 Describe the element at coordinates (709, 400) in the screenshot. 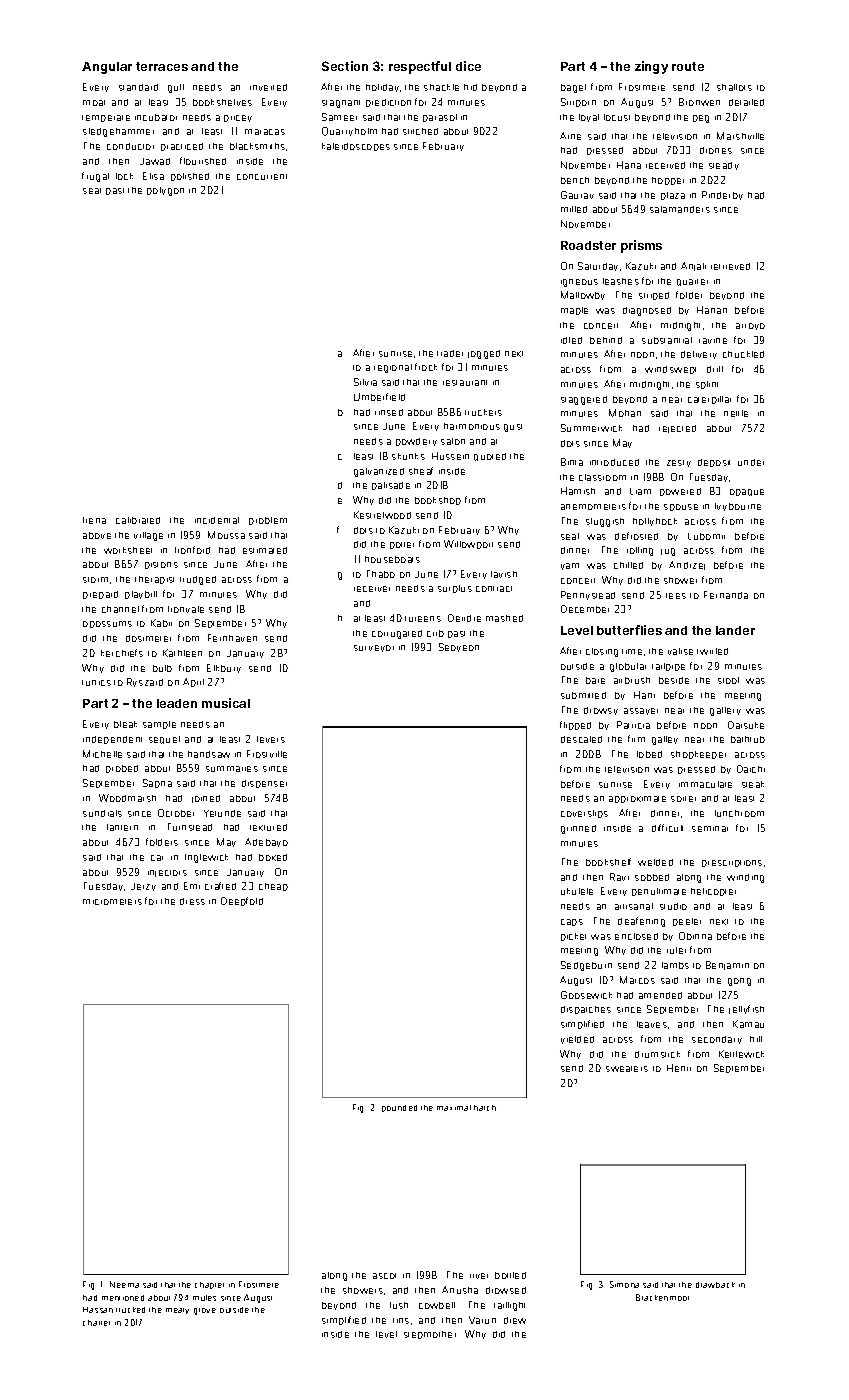

I see `caterpillar` at that location.
